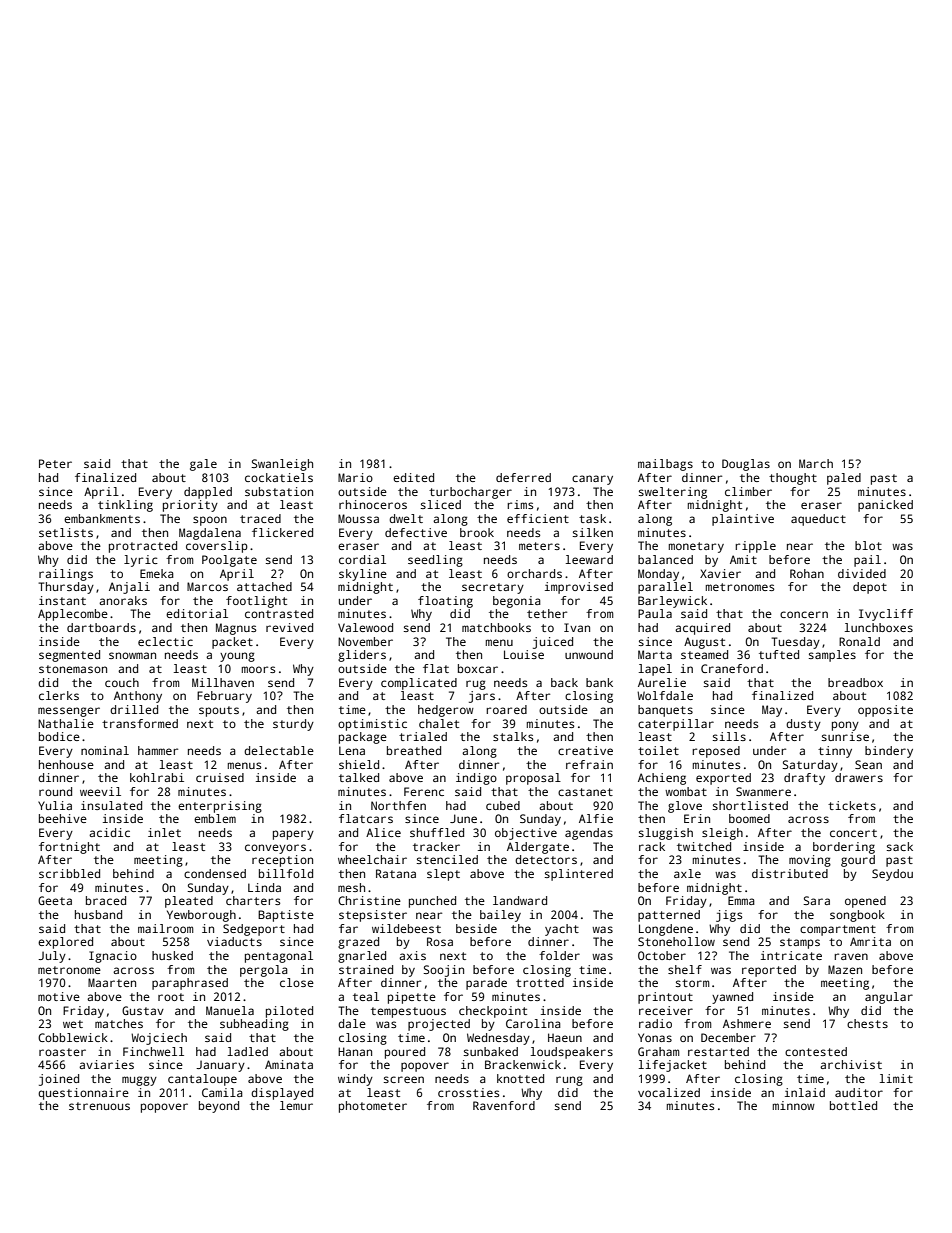 This page has height=1233, width=952. I want to click on receiver, so click(666, 1010).
